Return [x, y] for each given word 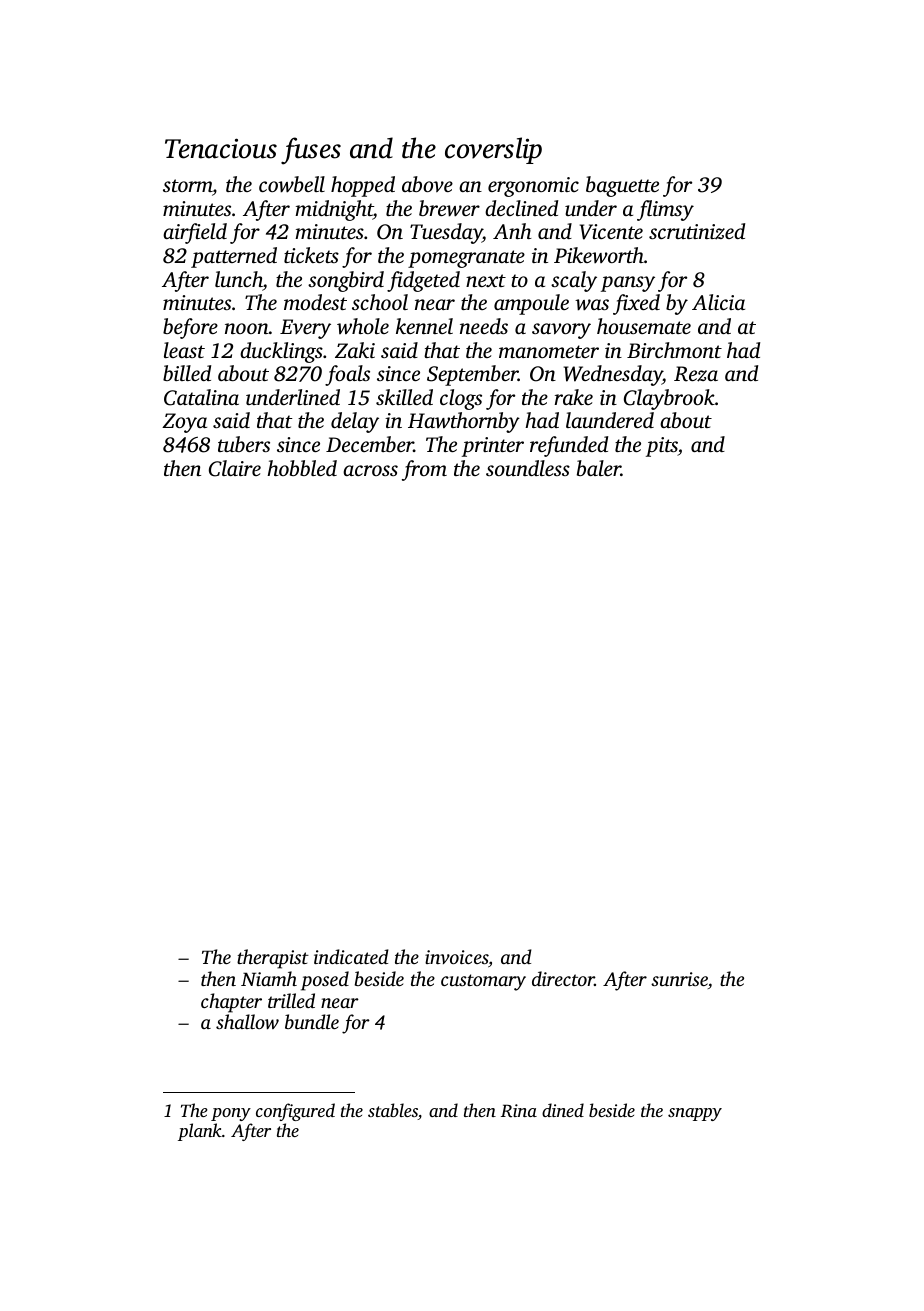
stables [393, 1111]
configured [295, 1112]
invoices [456, 957]
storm [187, 185]
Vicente [611, 232]
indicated [351, 956]
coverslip [493, 150]
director [563, 978]
